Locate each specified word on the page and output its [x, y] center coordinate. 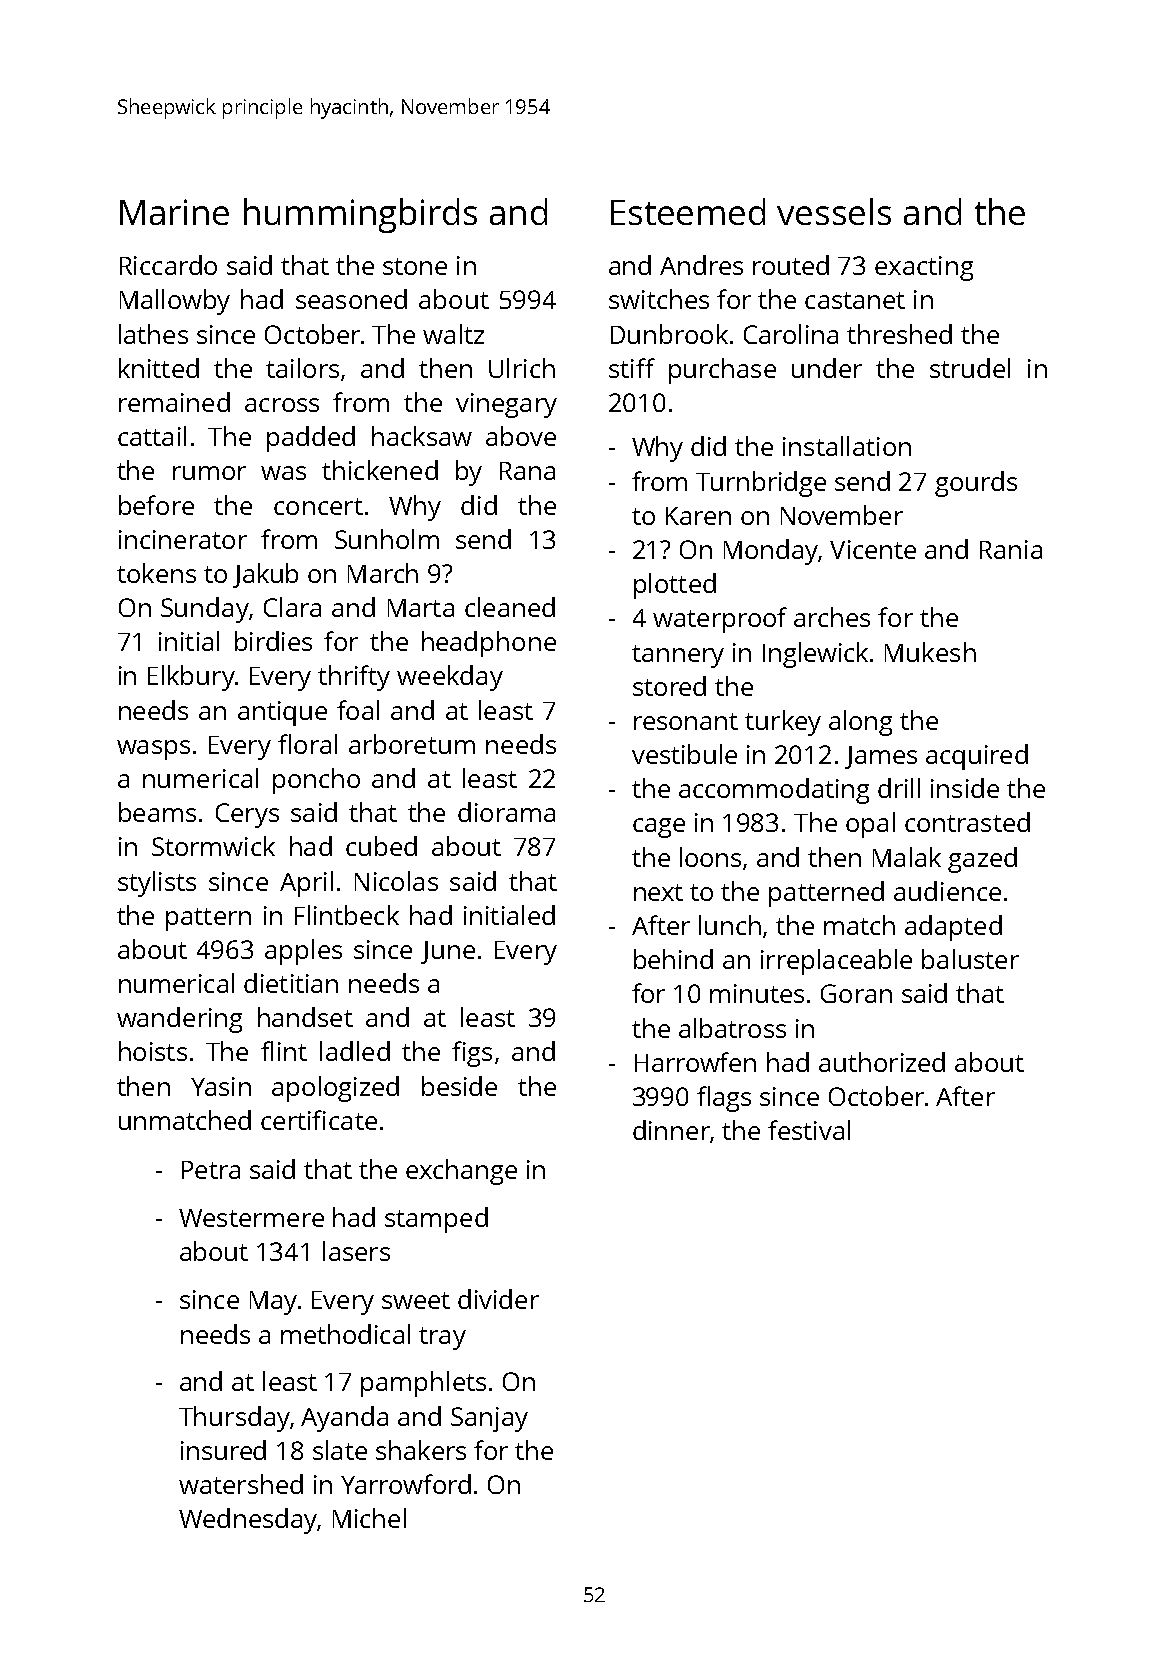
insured [223, 1450]
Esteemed [688, 211]
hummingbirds [360, 215]
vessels [834, 211]
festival [809, 1130]
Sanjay [489, 1419]
